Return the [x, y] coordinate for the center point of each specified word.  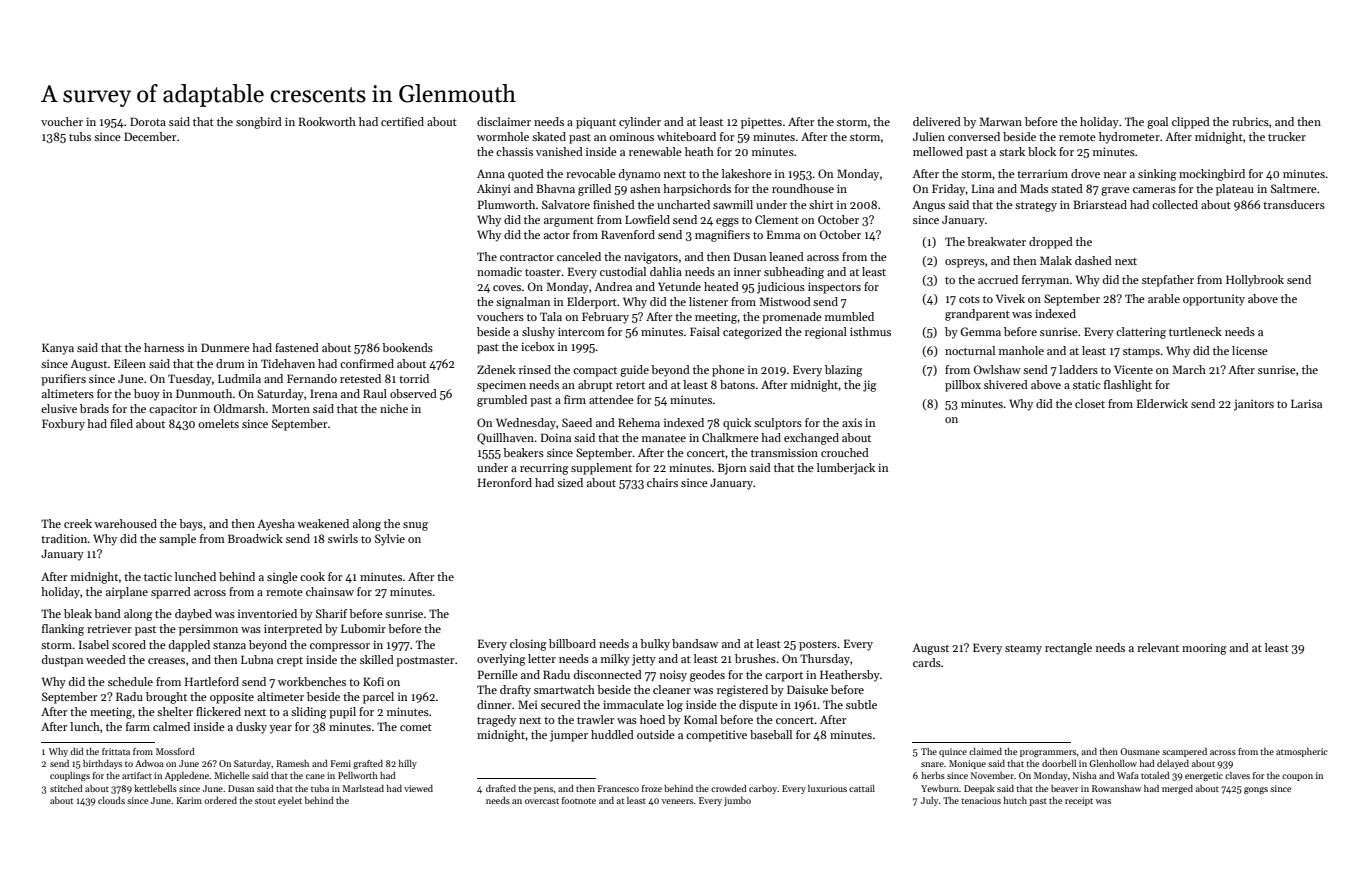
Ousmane [1140, 751]
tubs [80, 136]
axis [852, 422]
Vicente [1133, 369]
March [1189, 369]
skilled [377, 659]
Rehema [639, 422]
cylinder [640, 123]
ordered [220, 800]
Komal [700, 719]
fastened [297, 347]
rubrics [1250, 121]
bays [191, 525]
